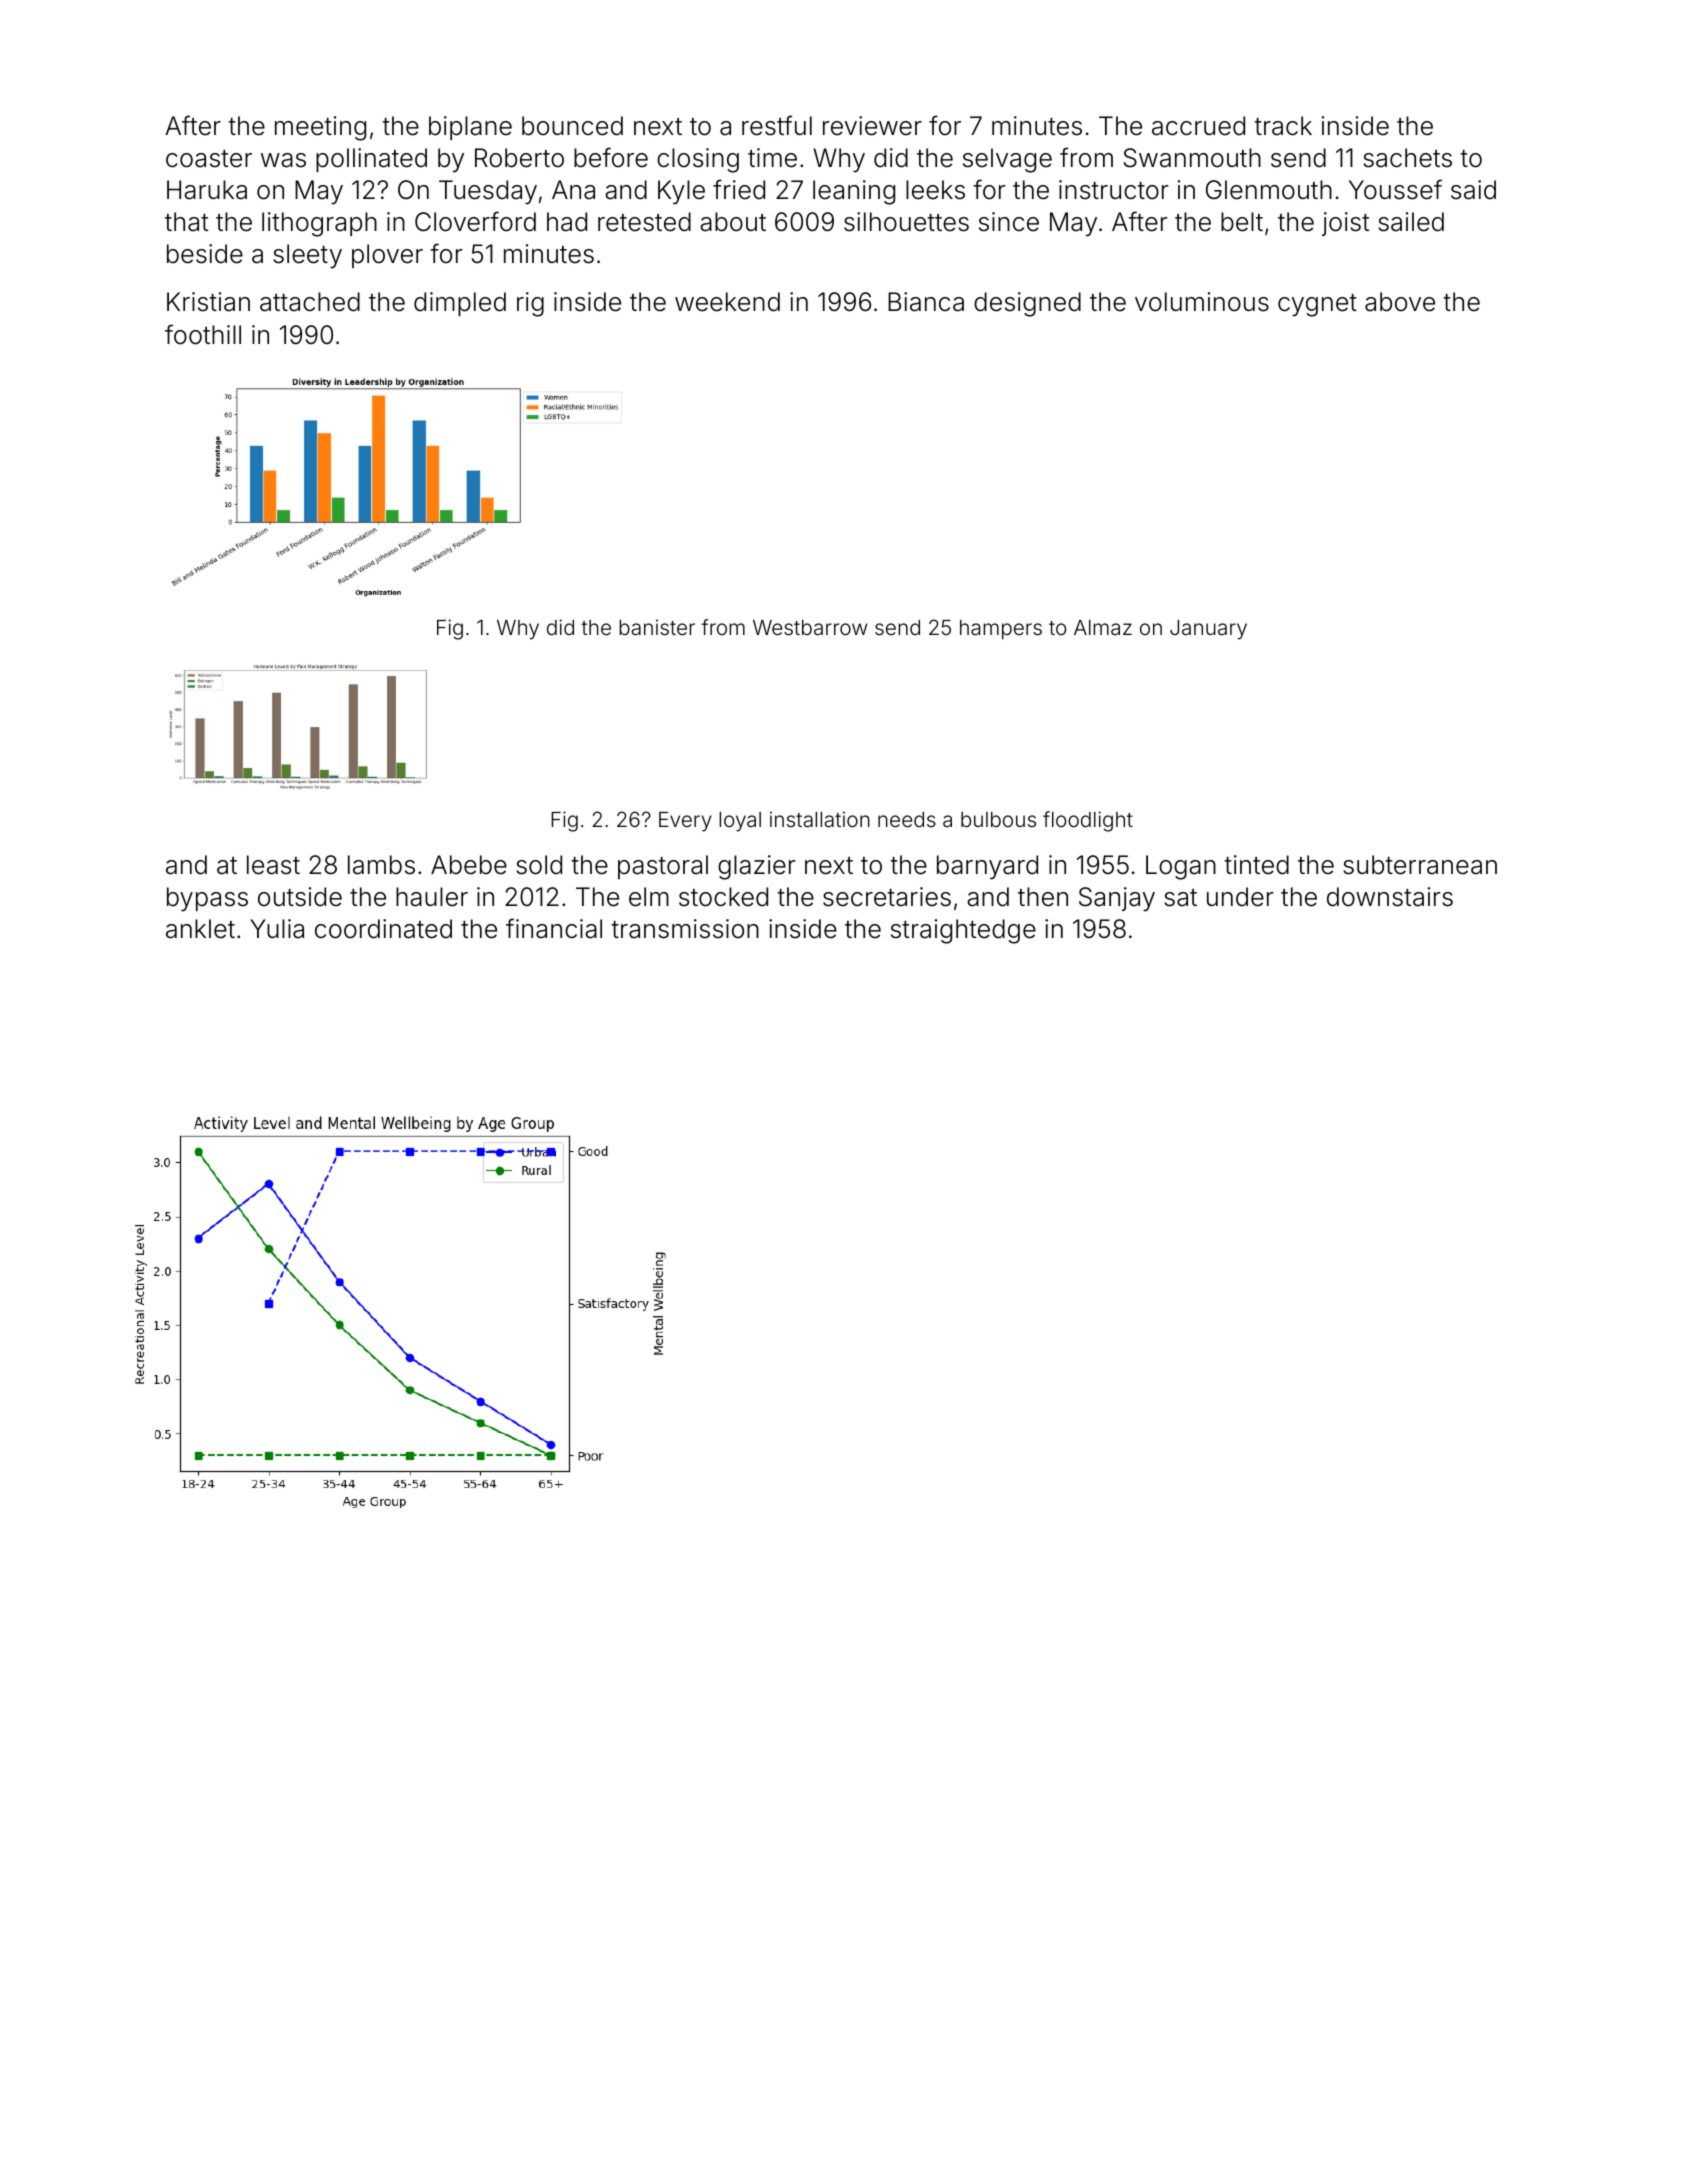  Describe the element at coordinates (685, 929) in the document. I see `transmission` at that location.
